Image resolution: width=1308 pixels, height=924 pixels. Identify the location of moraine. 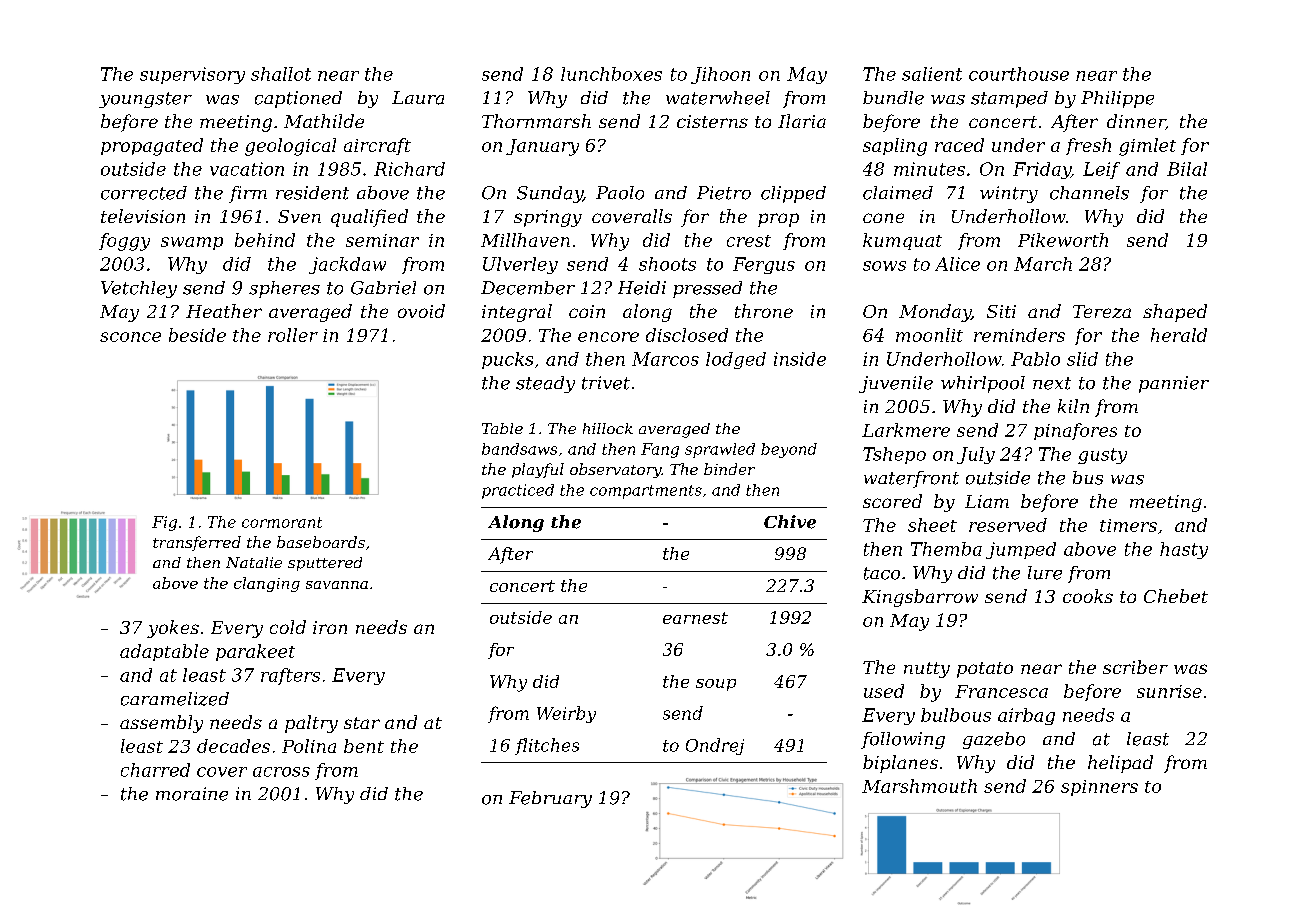
(192, 794).
